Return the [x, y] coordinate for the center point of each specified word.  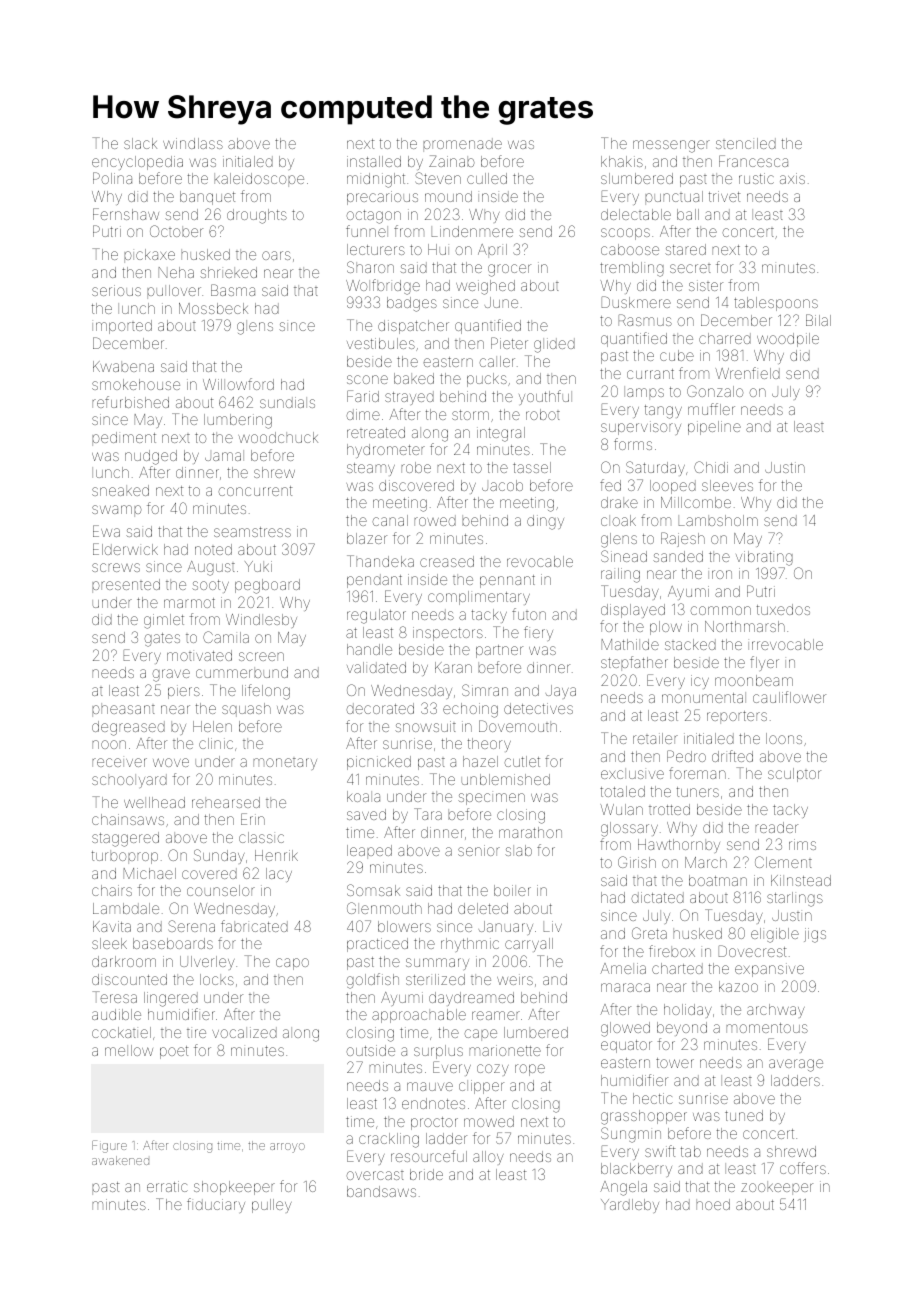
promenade [462, 145]
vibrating [764, 558]
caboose [630, 249]
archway [776, 1011]
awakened [120, 1160]
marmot [189, 603]
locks [217, 979]
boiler [512, 890]
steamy [371, 469]
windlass [193, 143]
